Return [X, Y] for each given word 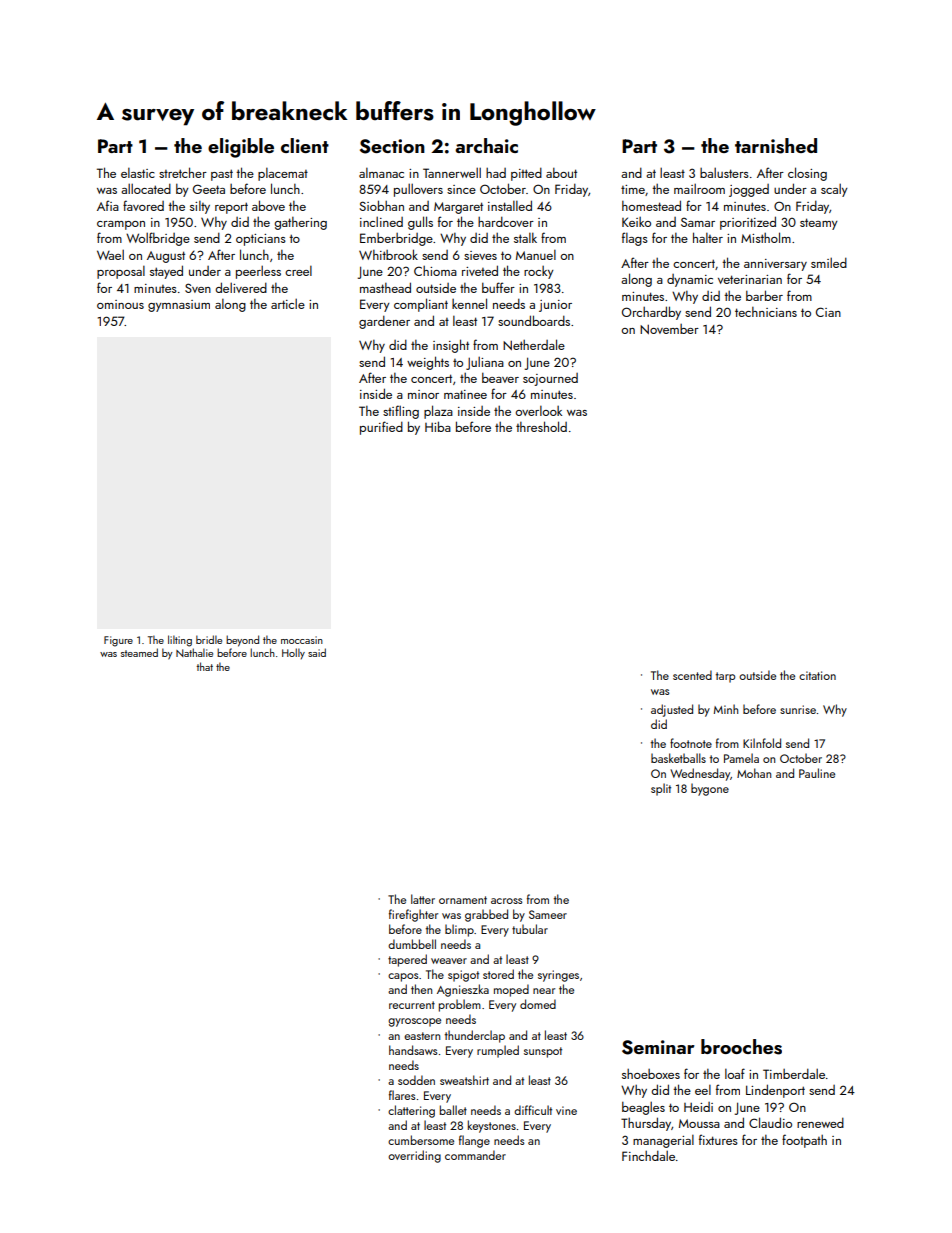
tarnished [776, 146]
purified [381, 428]
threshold [541, 426]
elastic [138, 173]
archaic [486, 145]
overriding [414, 1156]
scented [692, 675]
